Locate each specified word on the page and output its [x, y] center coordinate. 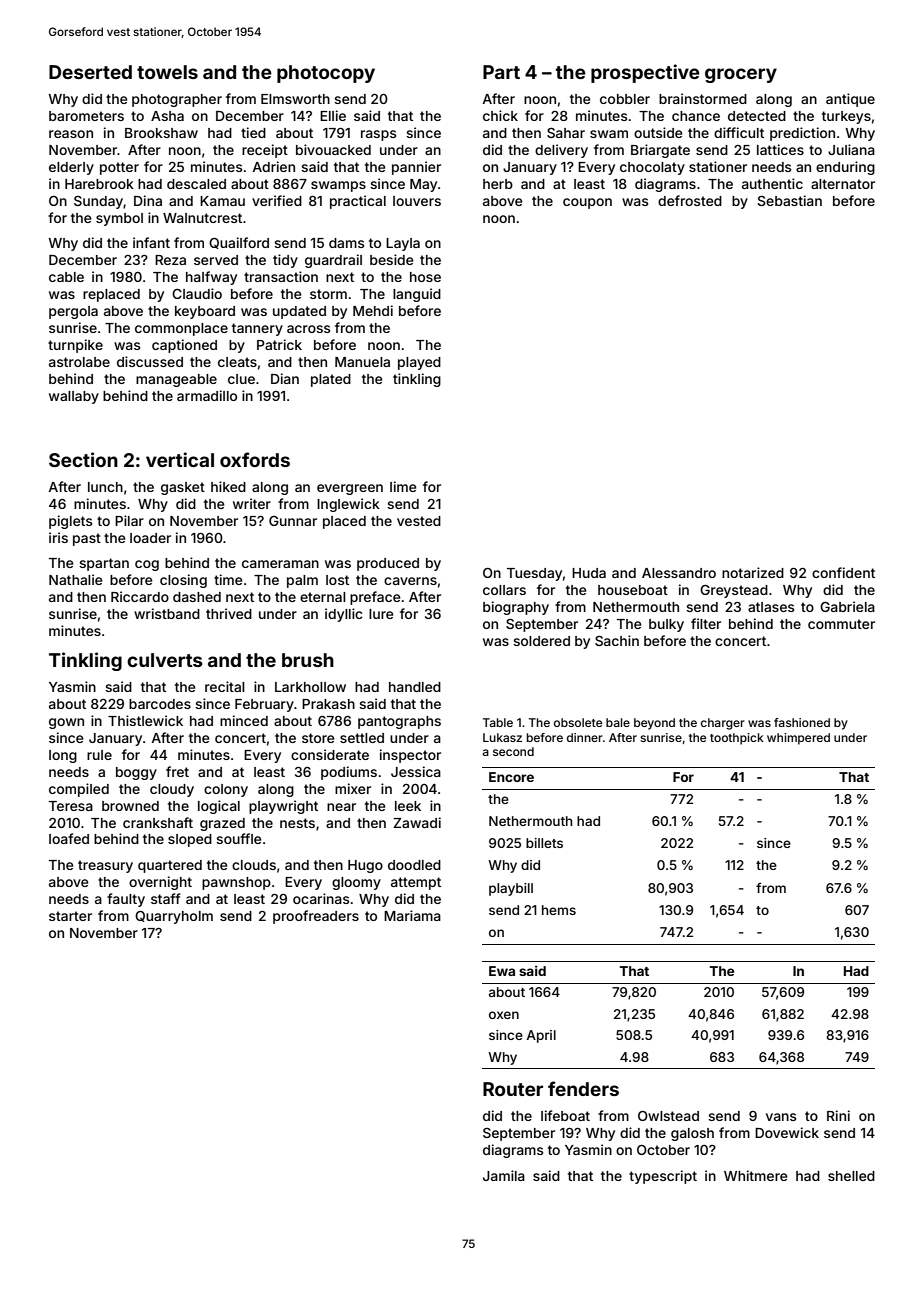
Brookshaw [161, 133]
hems [559, 910]
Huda [589, 573]
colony [226, 790]
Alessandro [679, 573]
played [419, 363]
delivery [561, 151]
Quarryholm [174, 917]
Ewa [502, 971]
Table [498, 722]
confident [843, 572]
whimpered [798, 739]
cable [66, 277]
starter [70, 916]
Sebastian [789, 200]
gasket [183, 488]
